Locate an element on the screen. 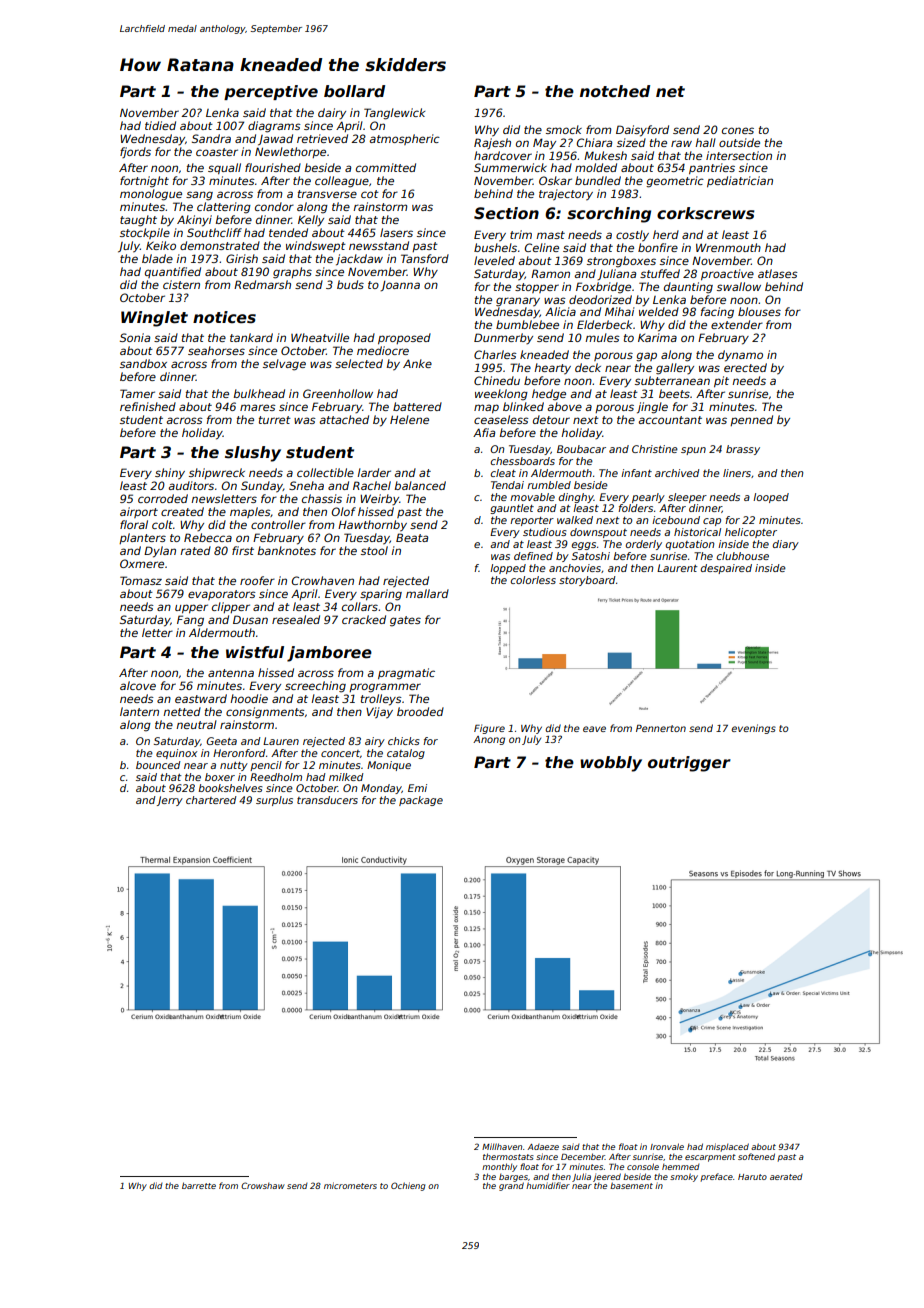 The height and width of the screenshot is (1308, 924). lasers is located at coordinates (396, 232).
